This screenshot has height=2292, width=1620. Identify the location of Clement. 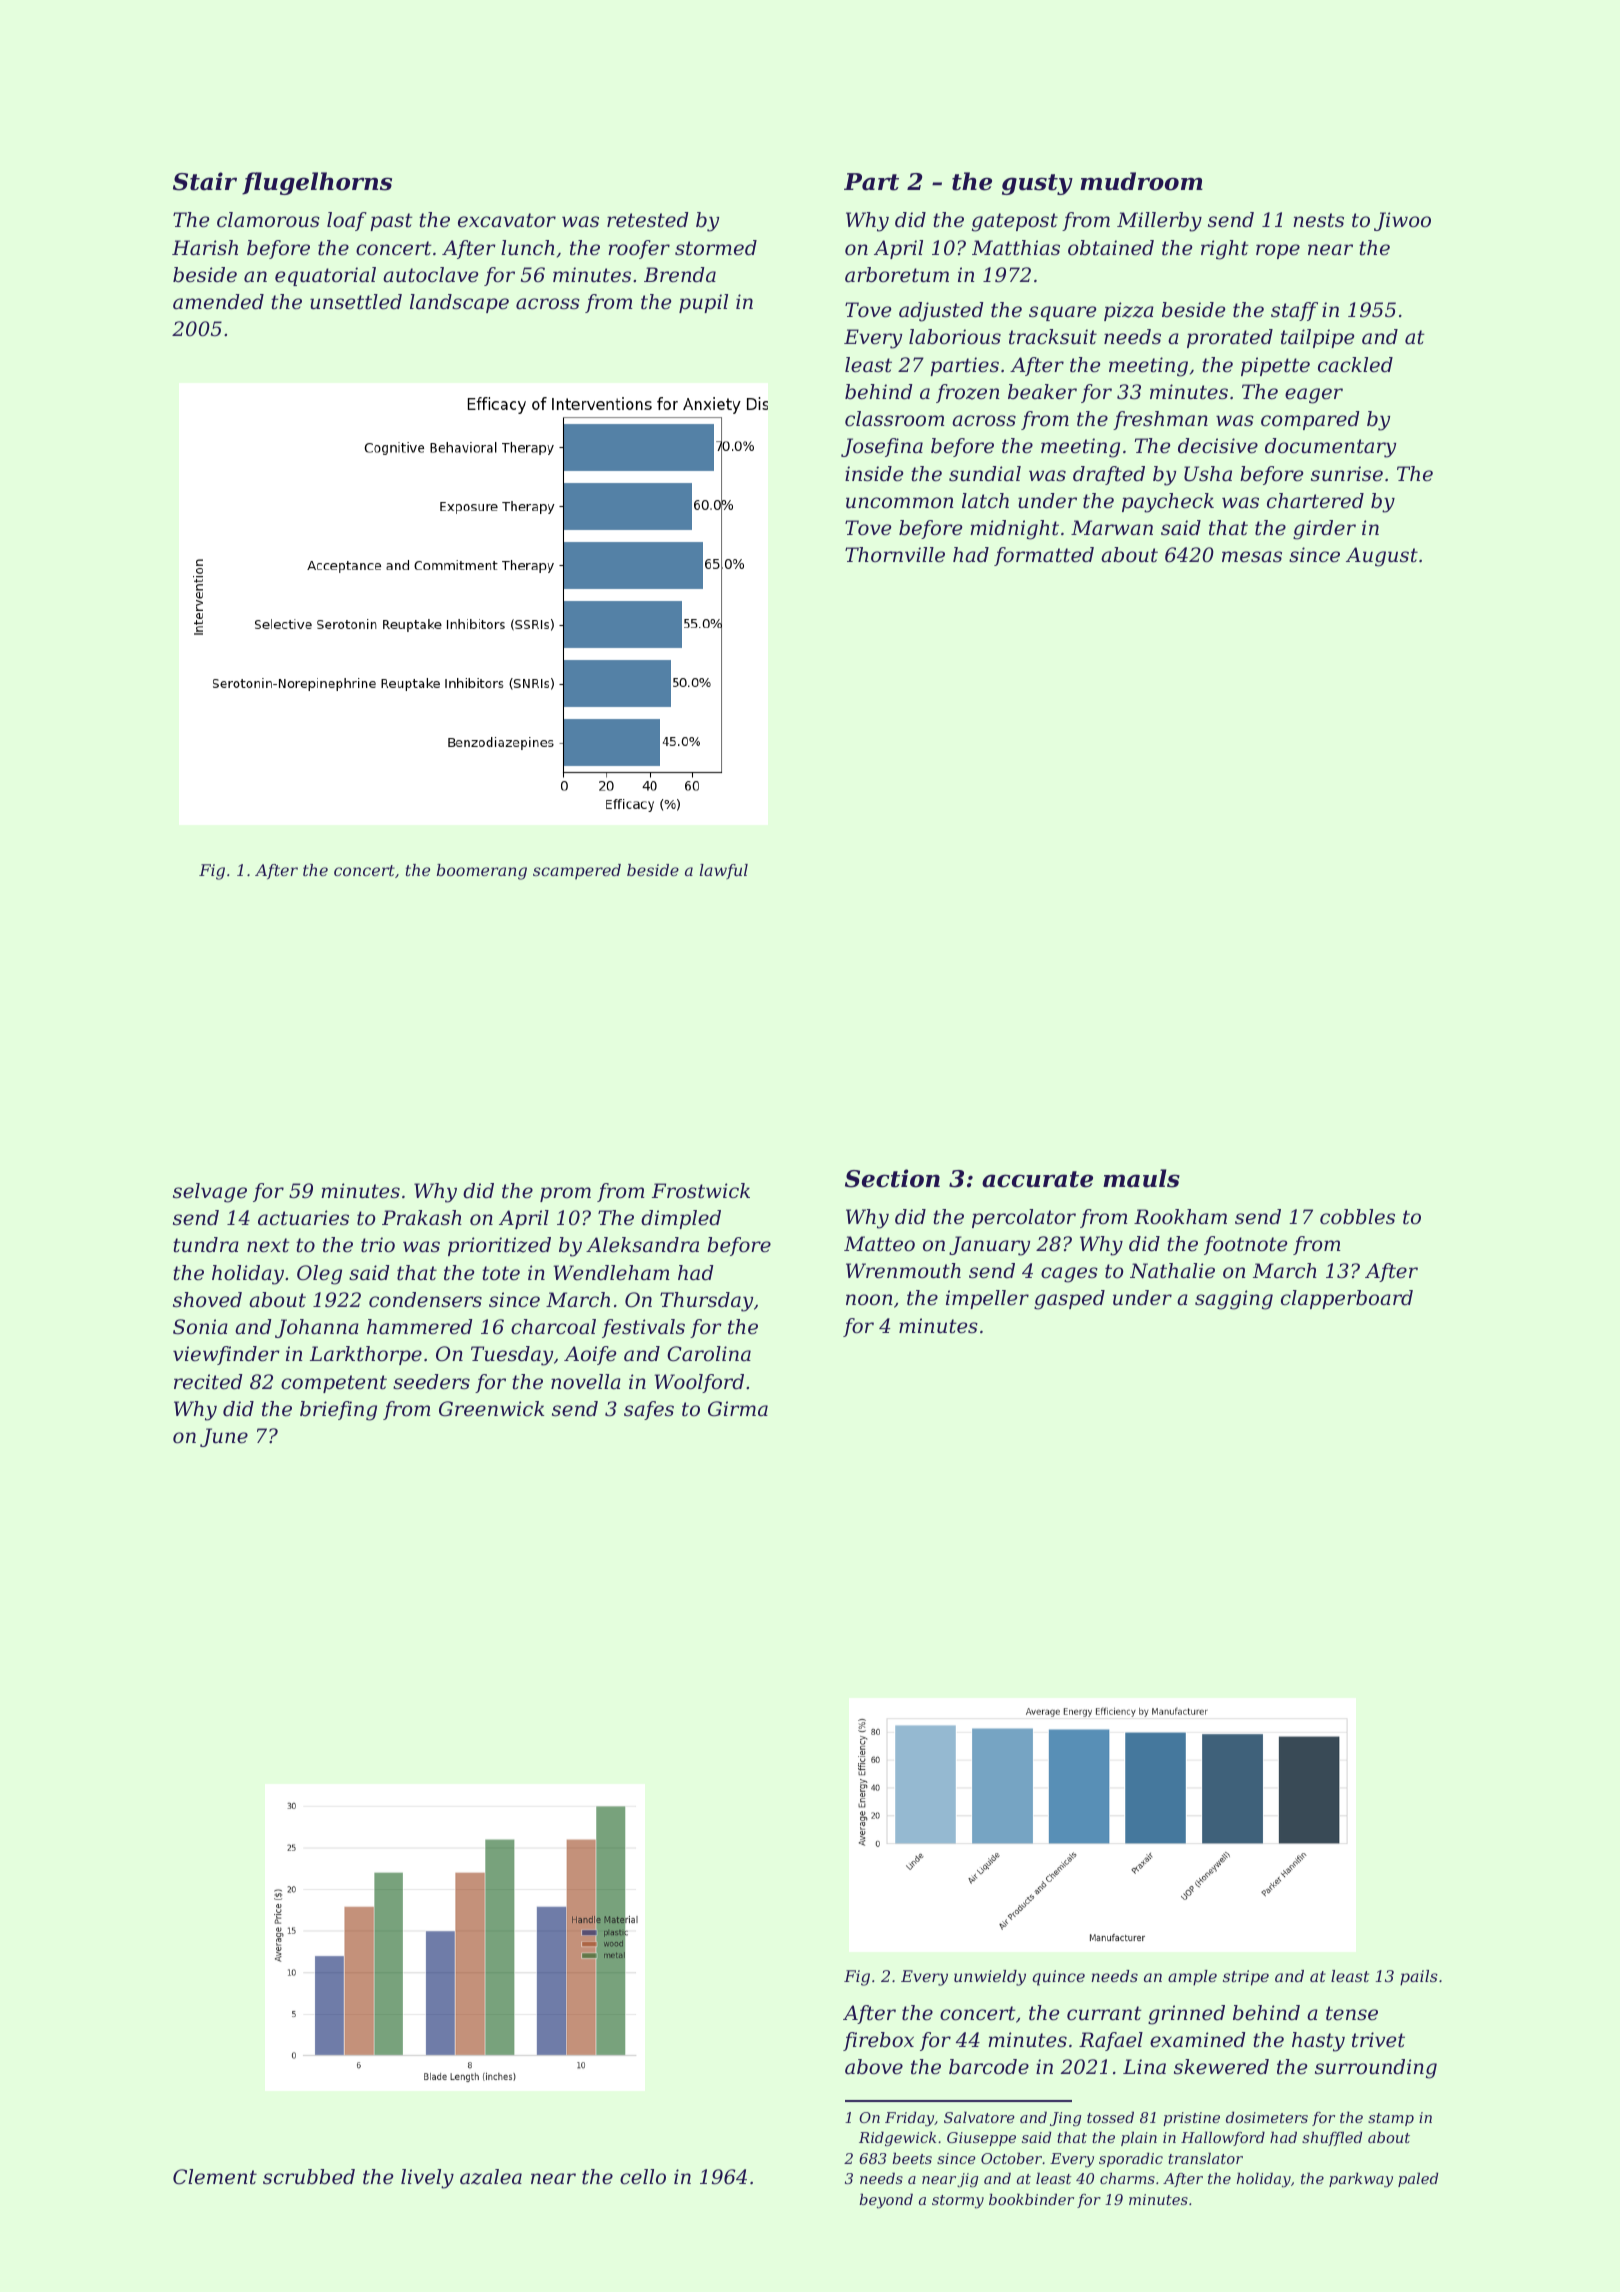
(215, 2177).
